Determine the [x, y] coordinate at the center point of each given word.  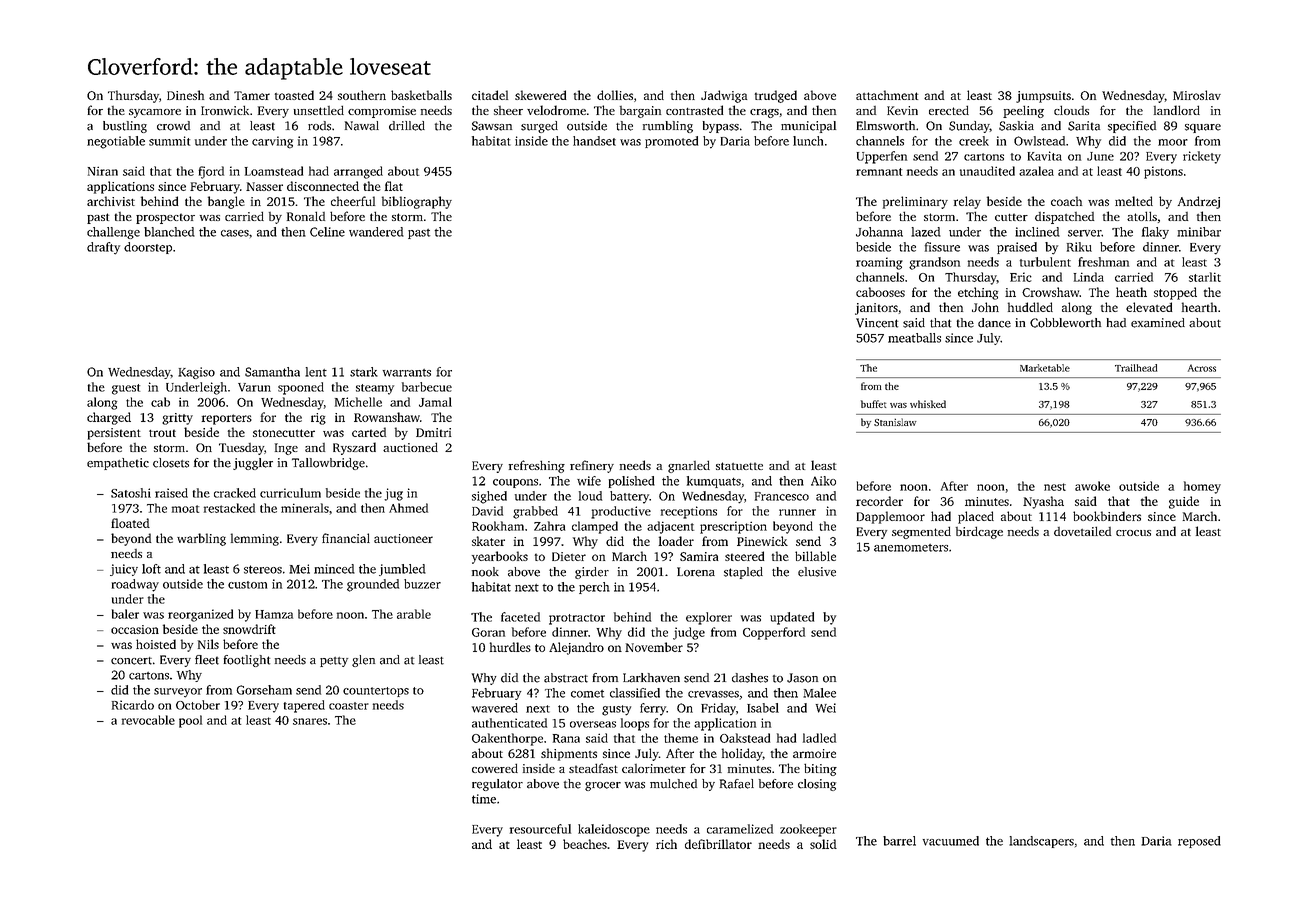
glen [363, 661]
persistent [114, 434]
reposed [1199, 842]
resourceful [540, 829]
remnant [879, 172]
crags [764, 113]
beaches [585, 844]
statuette [739, 466]
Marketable [1045, 368]
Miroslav [1197, 95]
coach [1066, 201]
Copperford [774, 633]
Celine [327, 232]
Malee [819, 693]
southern [362, 95]
